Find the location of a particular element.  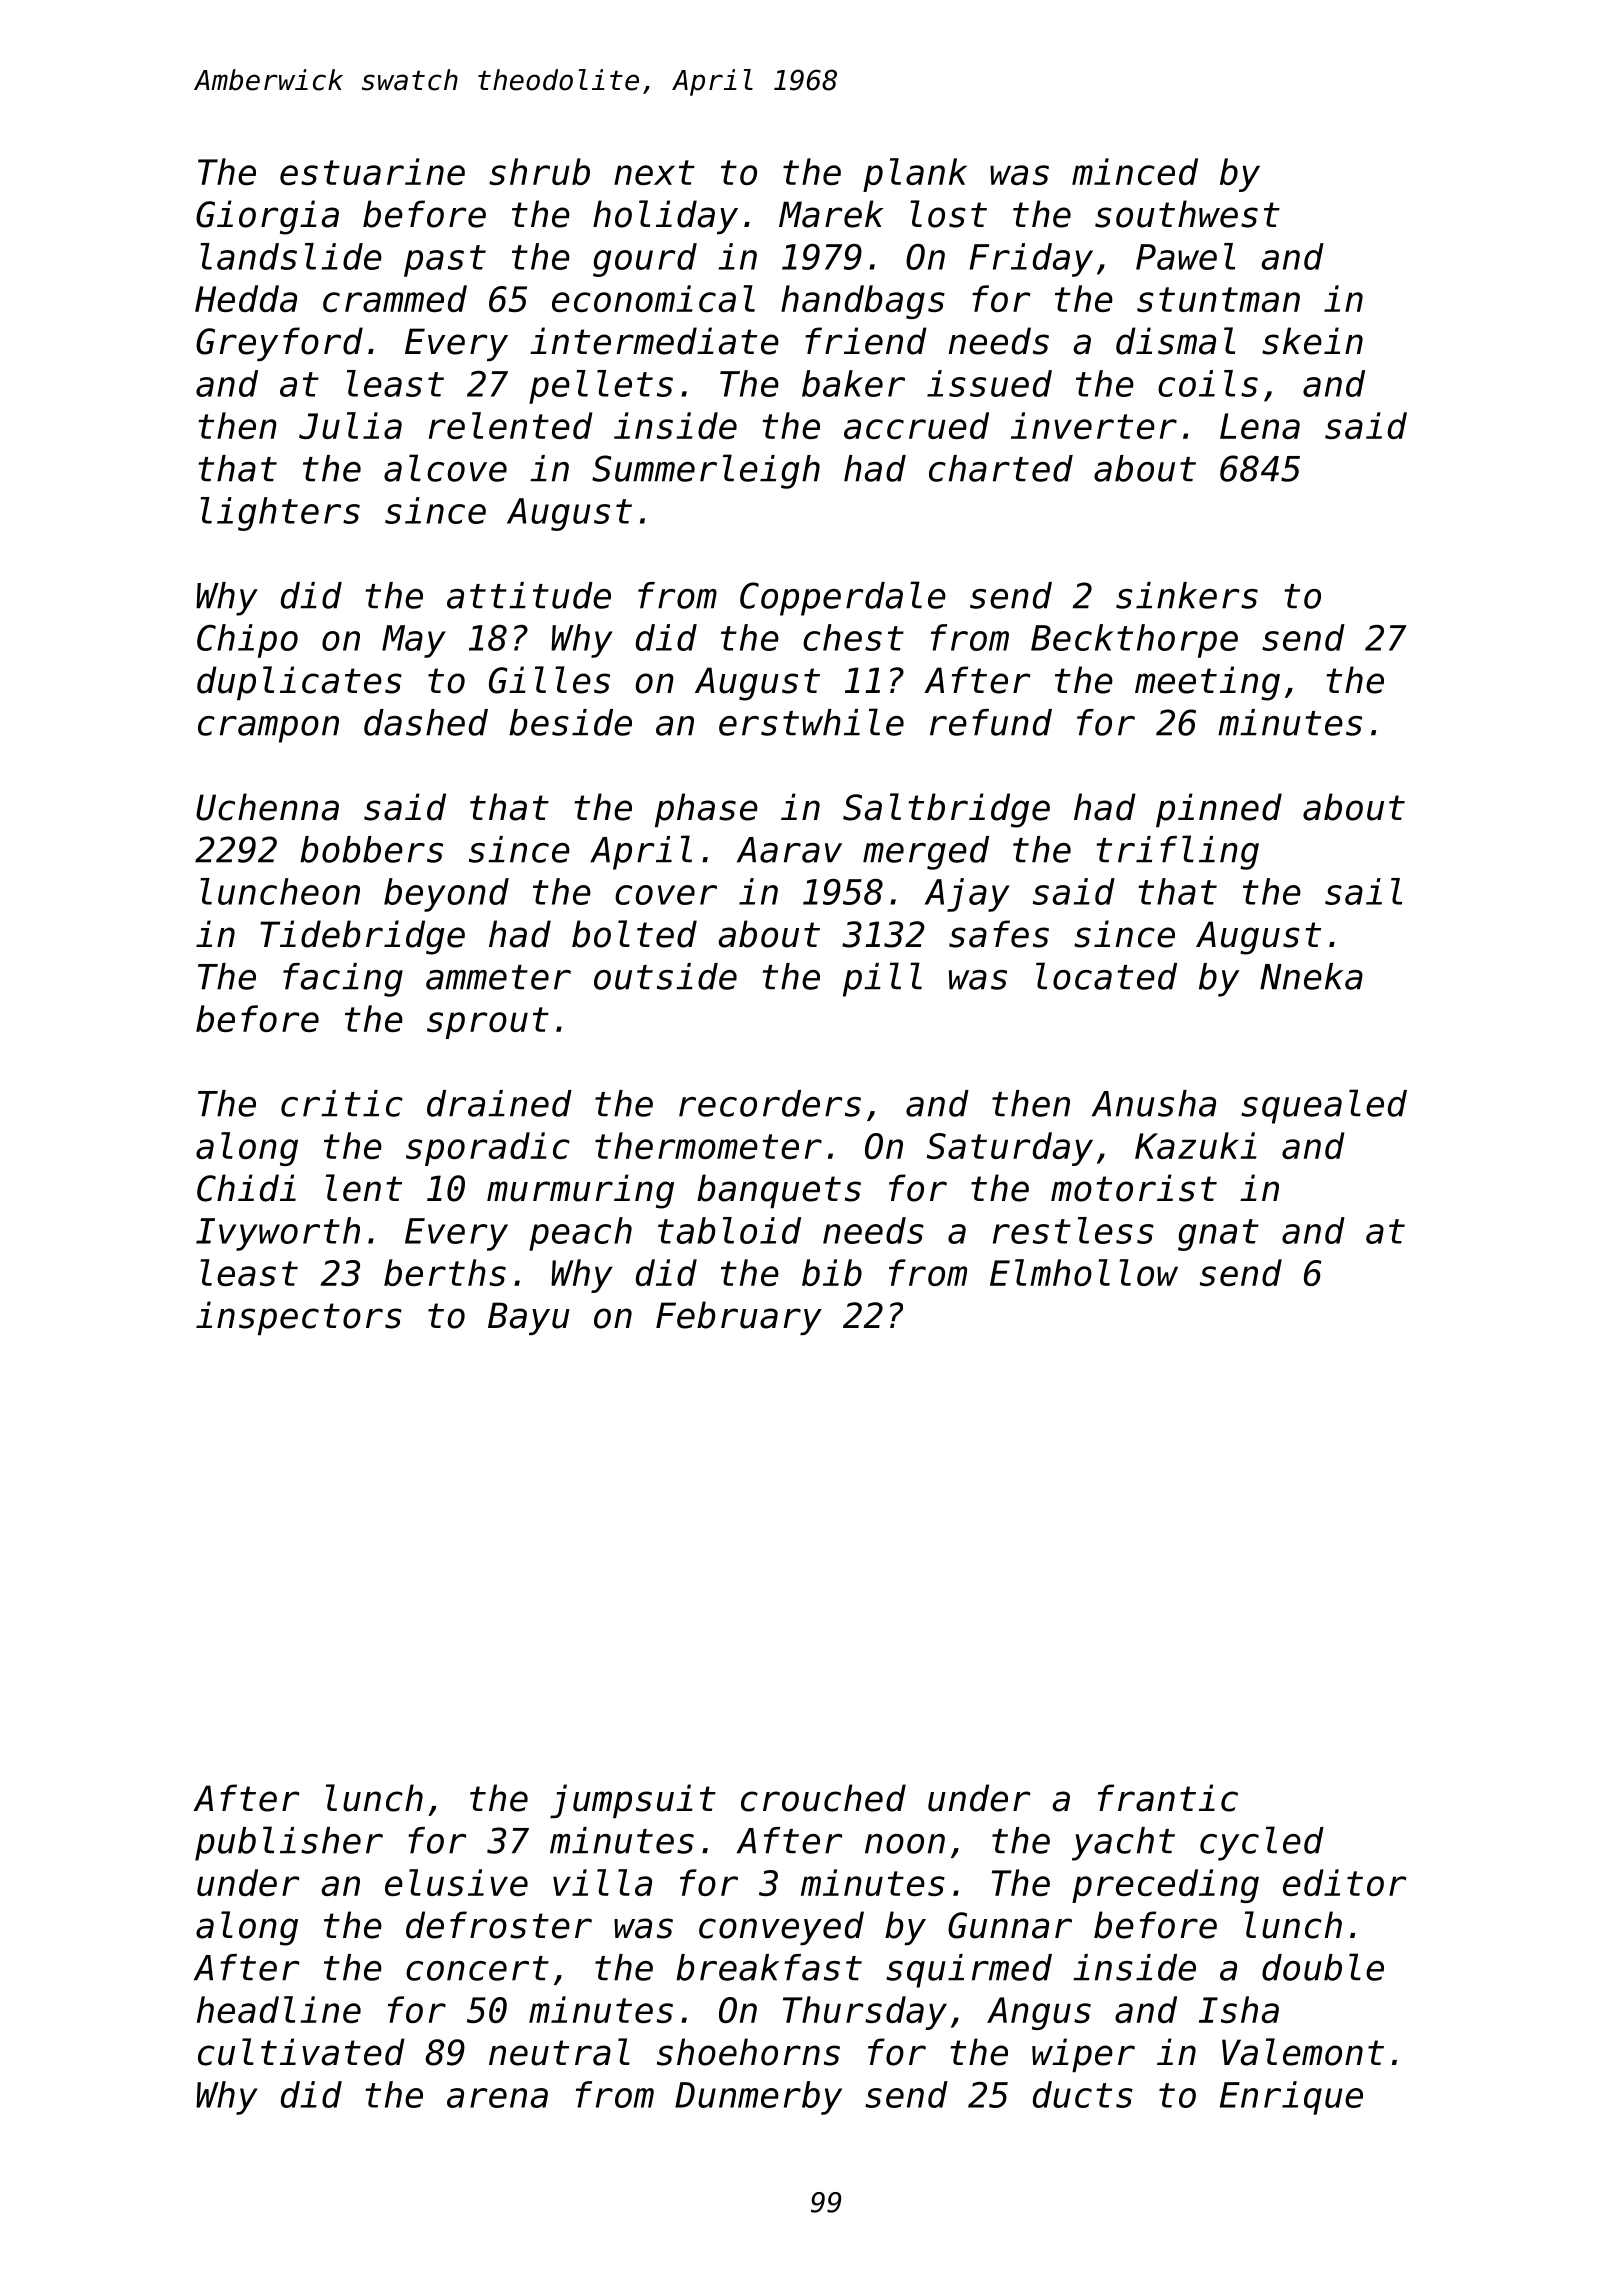

bib is located at coordinates (832, 1272).
